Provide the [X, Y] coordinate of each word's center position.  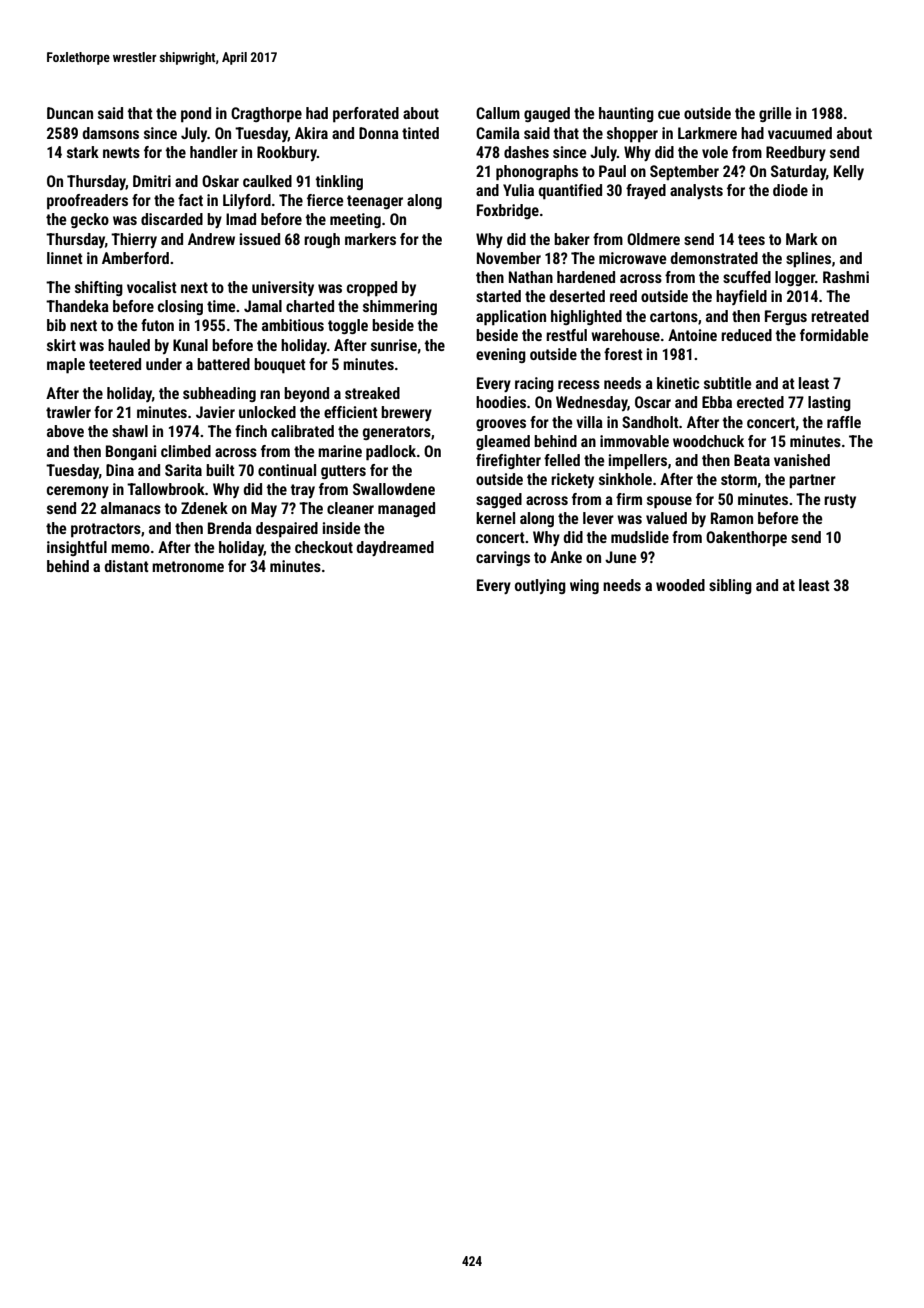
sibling [730, 586]
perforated [366, 115]
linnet [65, 258]
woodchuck [708, 441]
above [65, 431]
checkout [324, 547]
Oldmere [653, 239]
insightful [77, 548]
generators [397, 433]
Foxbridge [508, 211]
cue [669, 114]
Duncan [70, 113]
